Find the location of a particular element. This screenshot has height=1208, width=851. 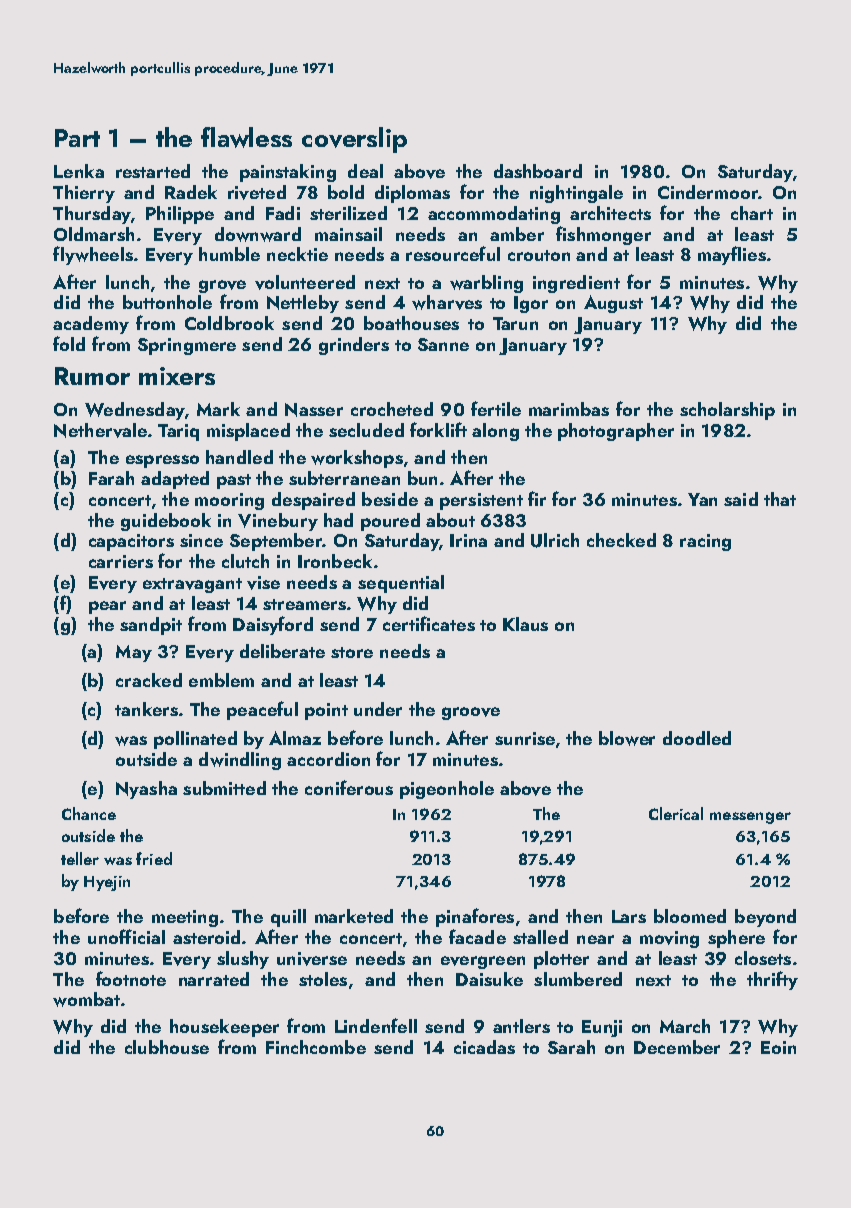

dashboard is located at coordinates (538, 171).
